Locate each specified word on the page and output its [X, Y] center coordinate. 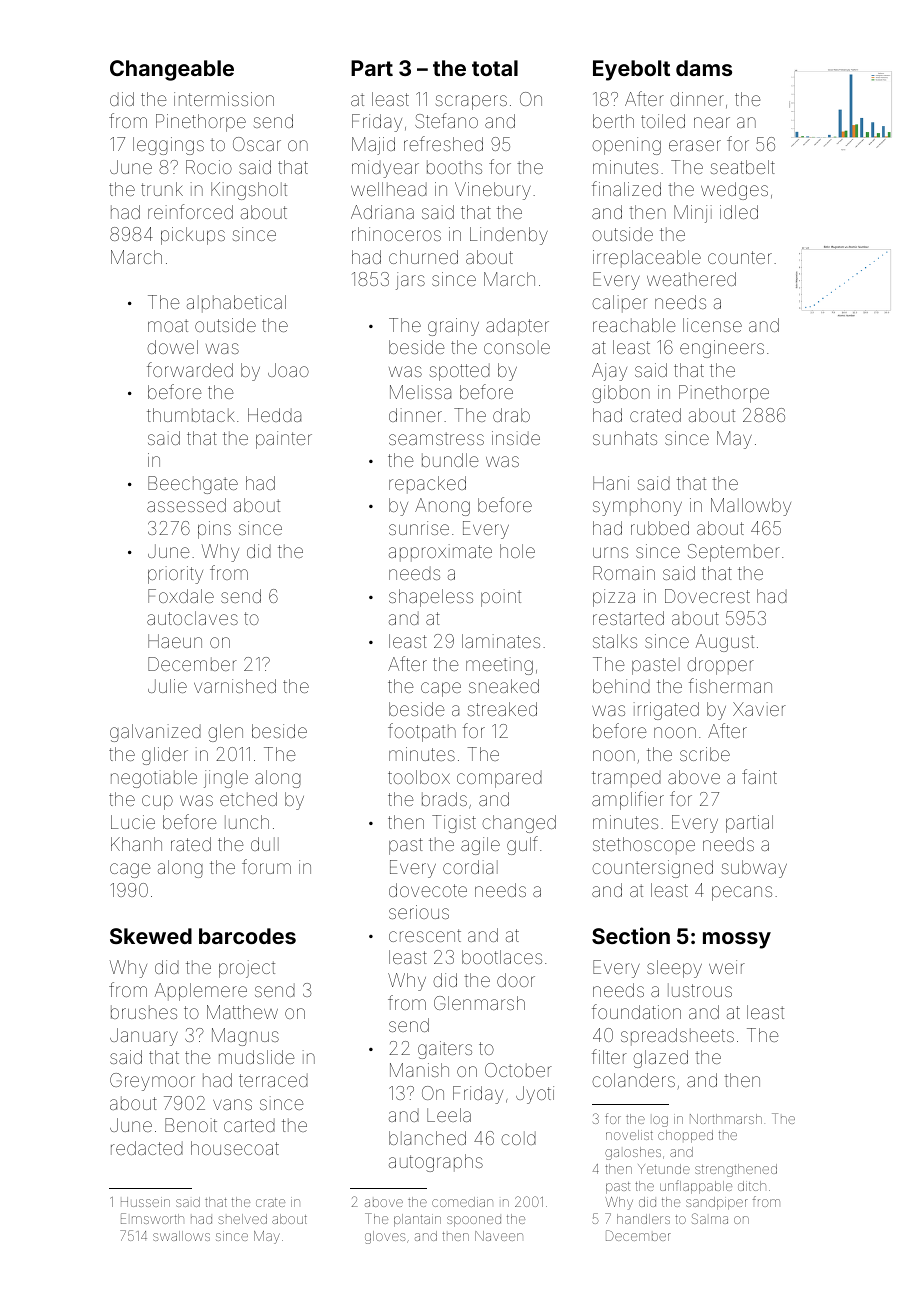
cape [441, 689]
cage [130, 870]
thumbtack [191, 415]
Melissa [420, 392]
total [495, 68]
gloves [385, 1237]
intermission [224, 99]
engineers [722, 349]
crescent [425, 935]
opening [626, 146]
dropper [720, 666]
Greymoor [152, 1082]
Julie [167, 686]
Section [631, 935]
